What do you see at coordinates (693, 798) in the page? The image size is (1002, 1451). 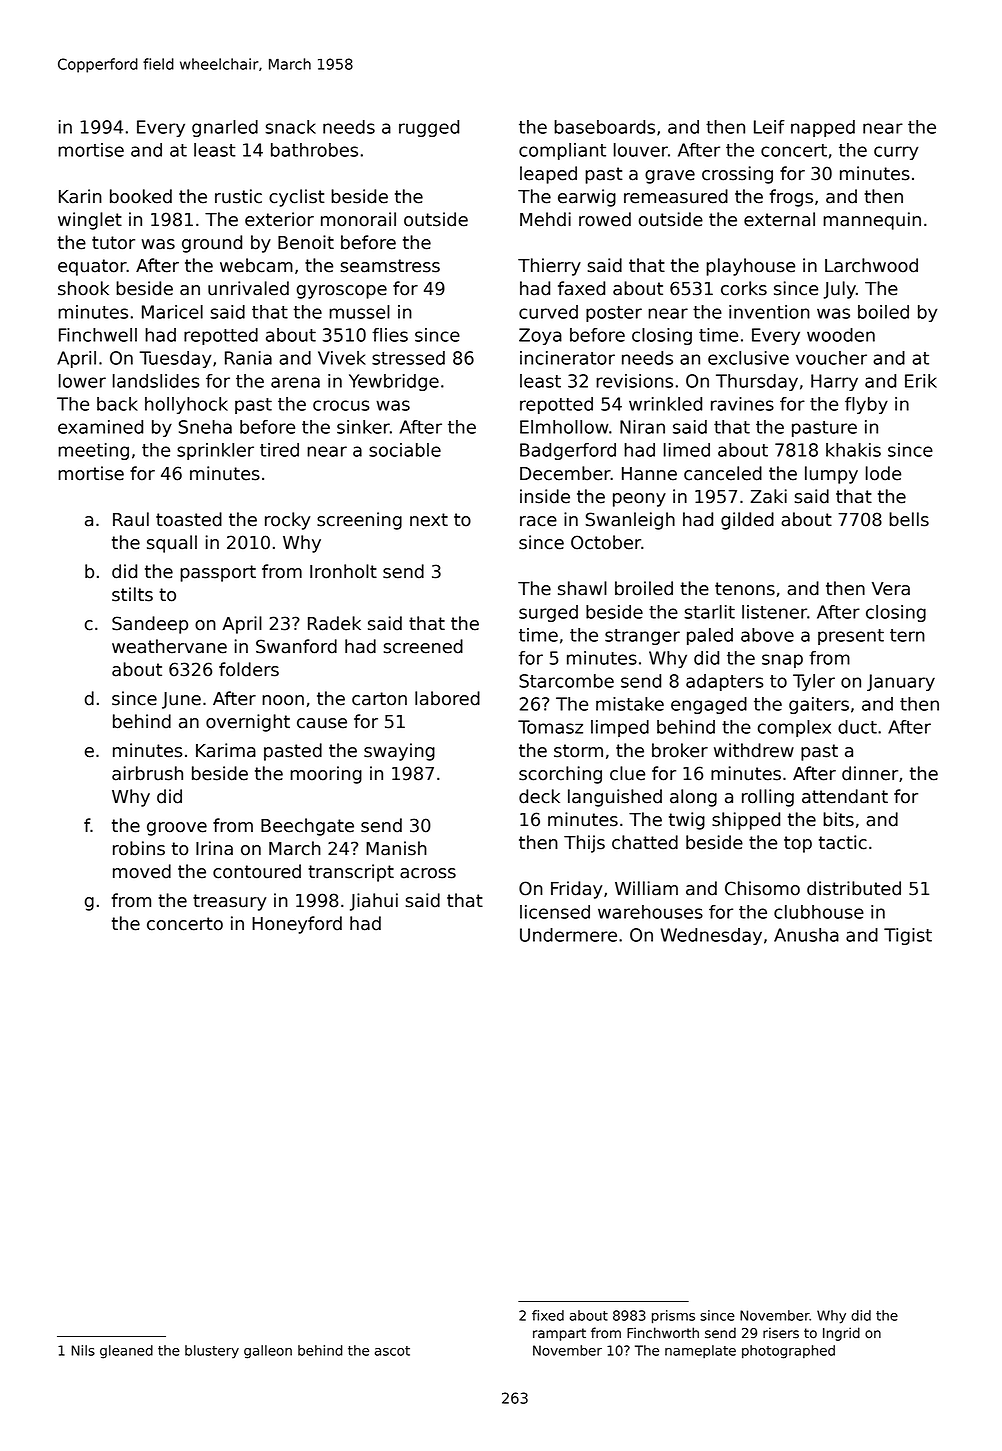 I see `along` at bounding box center [693, 798].
